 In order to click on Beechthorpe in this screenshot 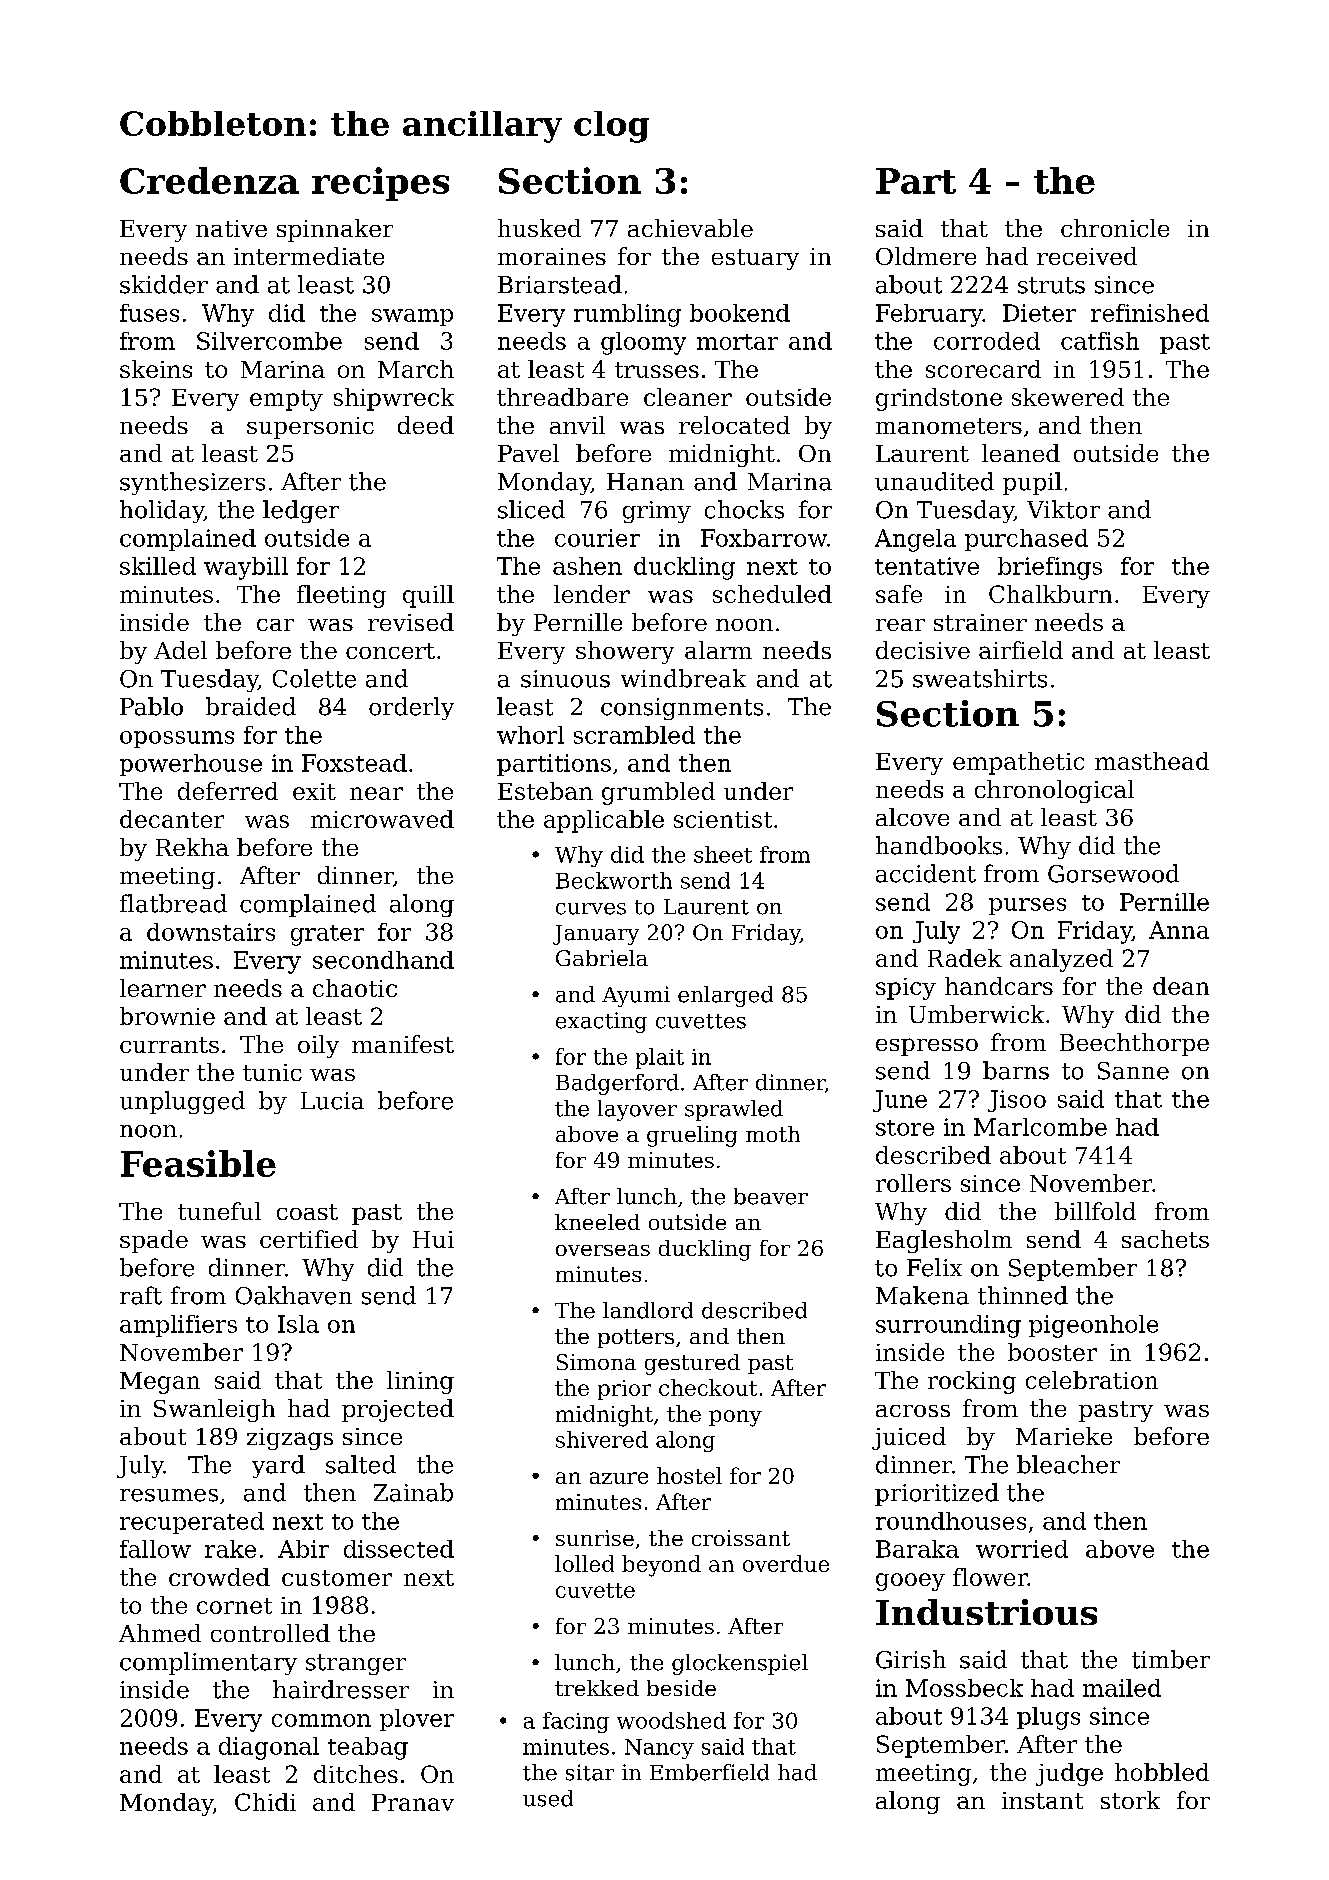, I will do `click(1134, 1044)`.
